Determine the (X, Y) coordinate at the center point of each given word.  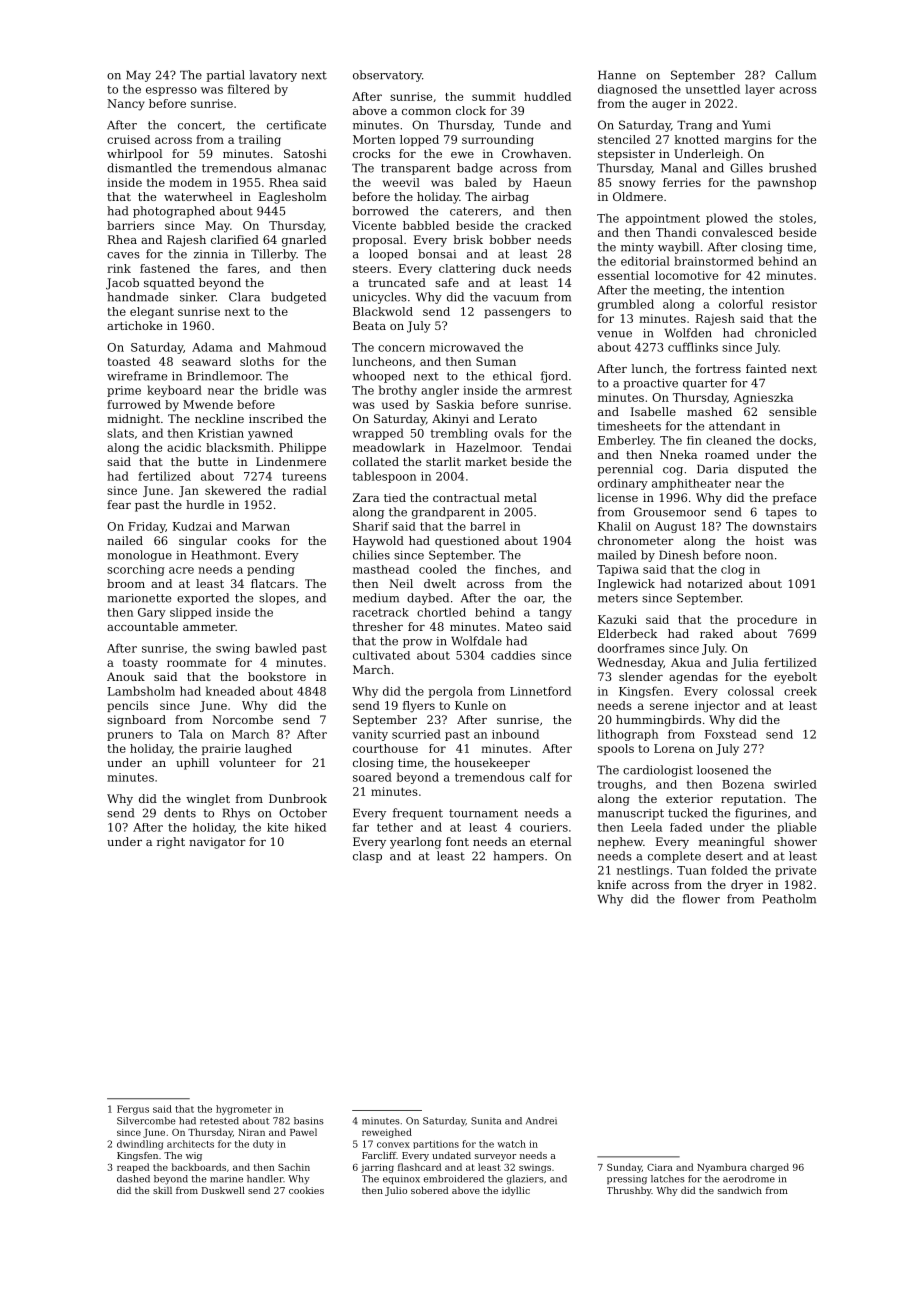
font (457, 841)
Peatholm (789, 899)
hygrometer (244, 1110)
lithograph (628, 735)
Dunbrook (298, 798)
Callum (795, 75)
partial (225, 76)
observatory (387, 76)
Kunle (471, 705)
